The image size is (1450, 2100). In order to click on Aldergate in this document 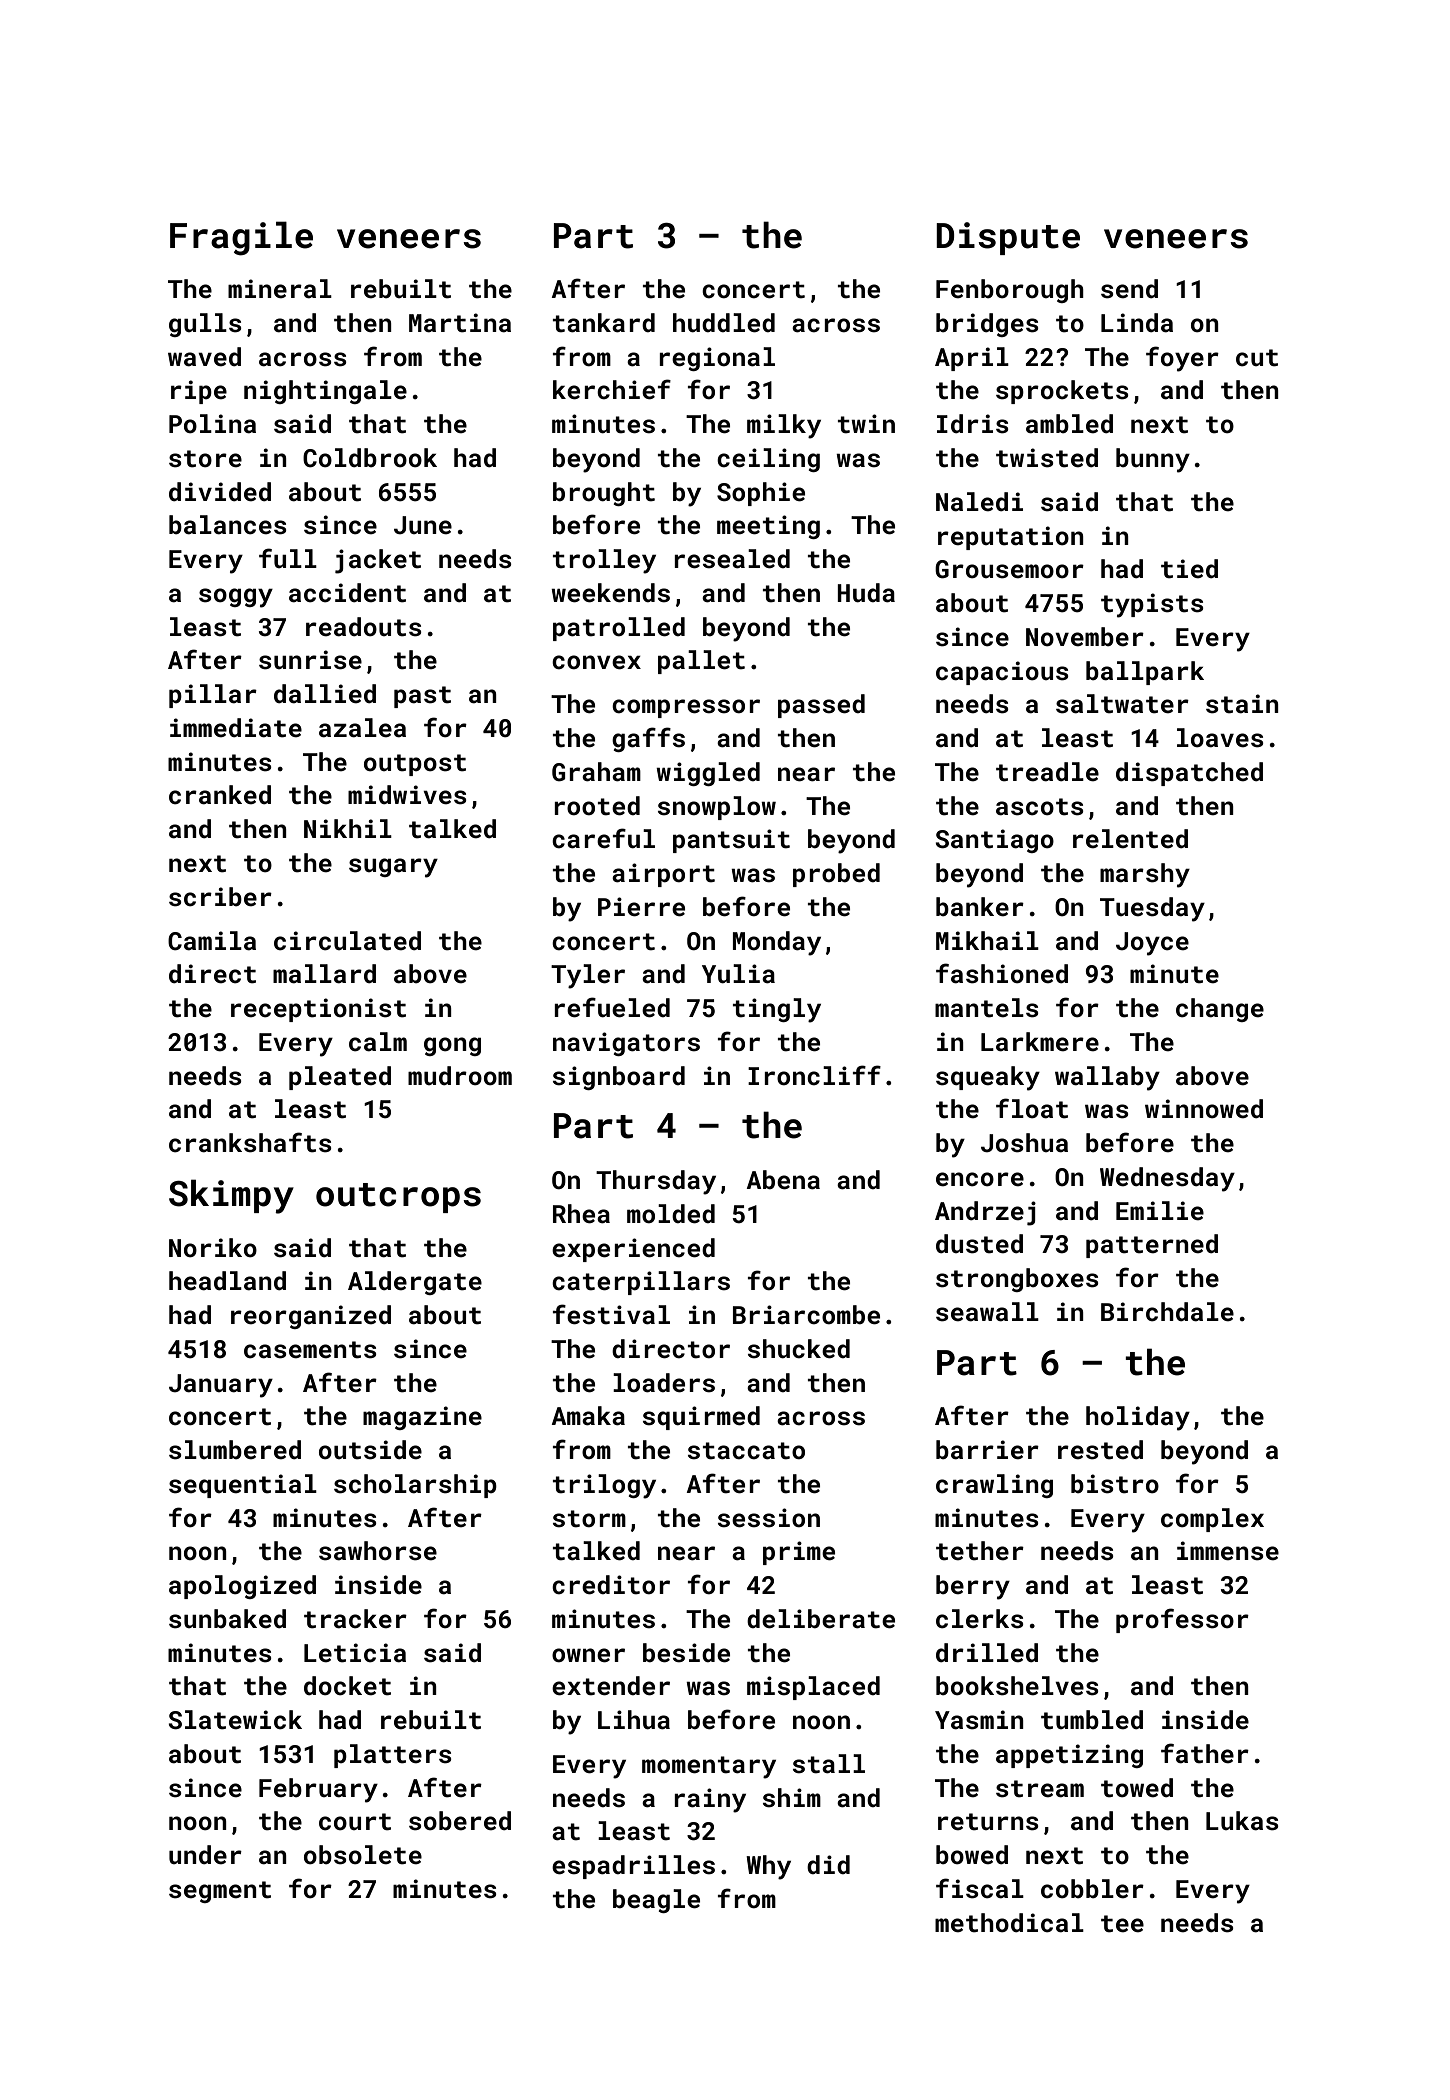, I will do `click(415, 1283)`.
